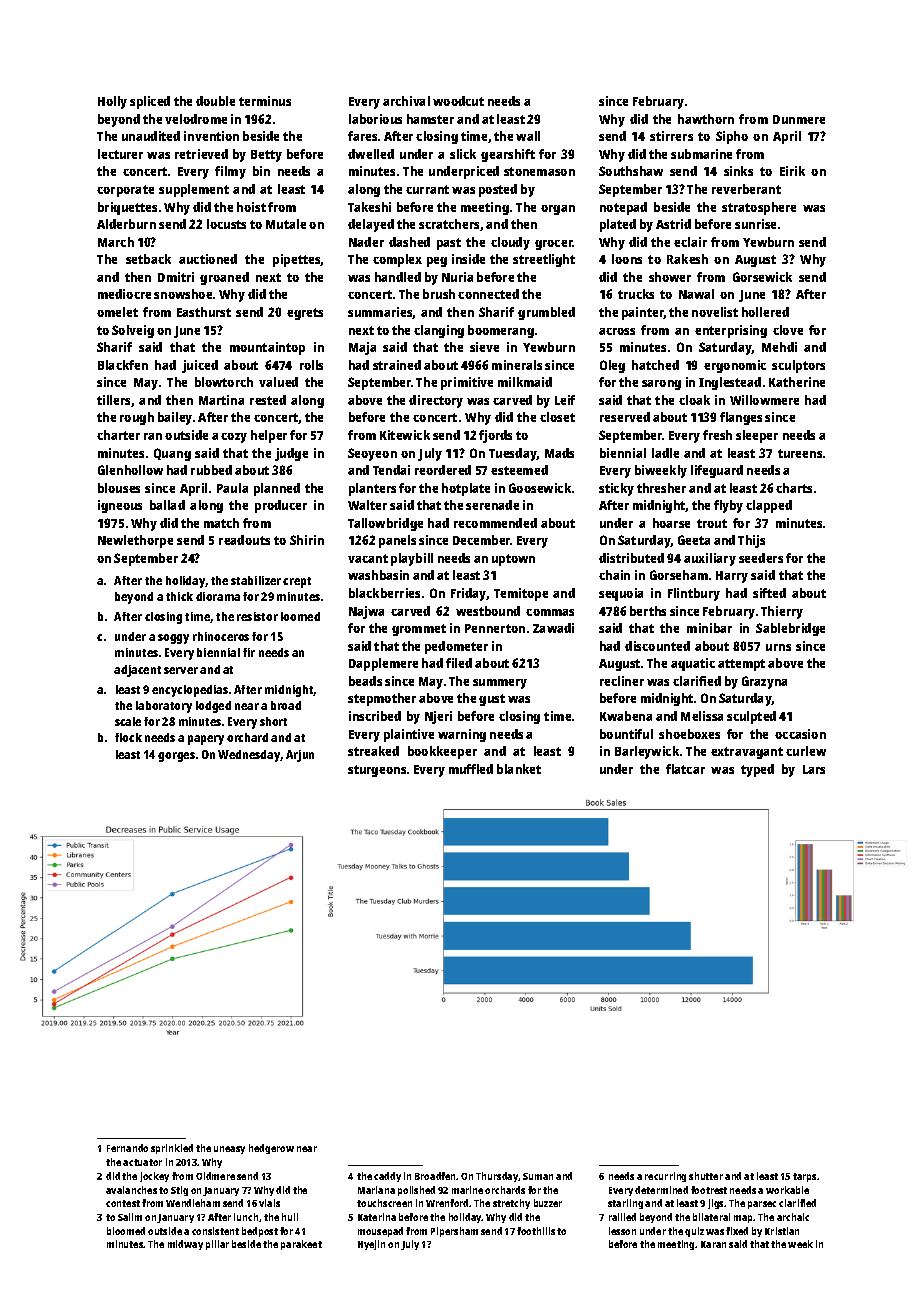 The image size is (924, 1308). I want to click on typed, so click(757, 770).
